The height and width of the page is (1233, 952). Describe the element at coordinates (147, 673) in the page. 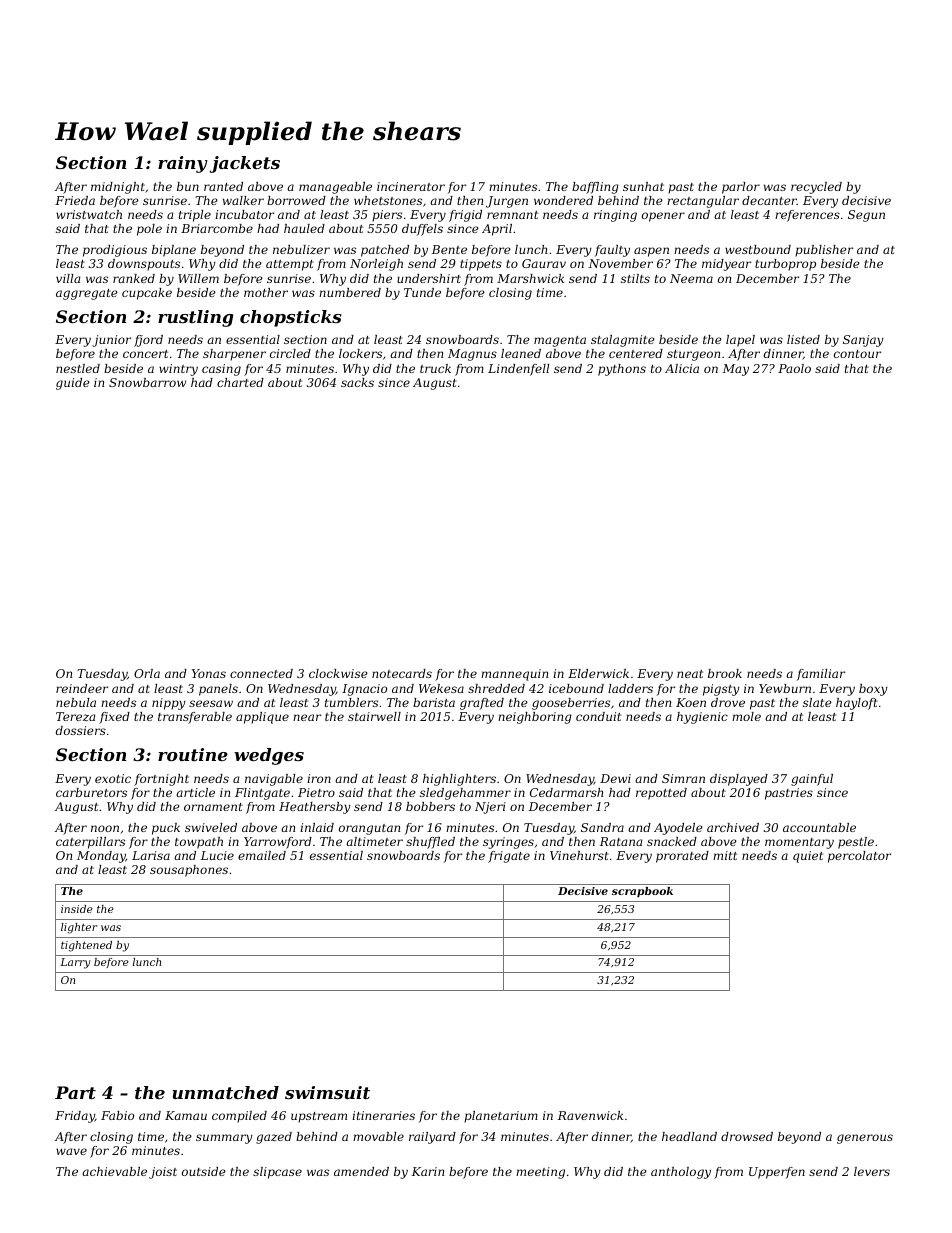

I see `Orla` at that location.
